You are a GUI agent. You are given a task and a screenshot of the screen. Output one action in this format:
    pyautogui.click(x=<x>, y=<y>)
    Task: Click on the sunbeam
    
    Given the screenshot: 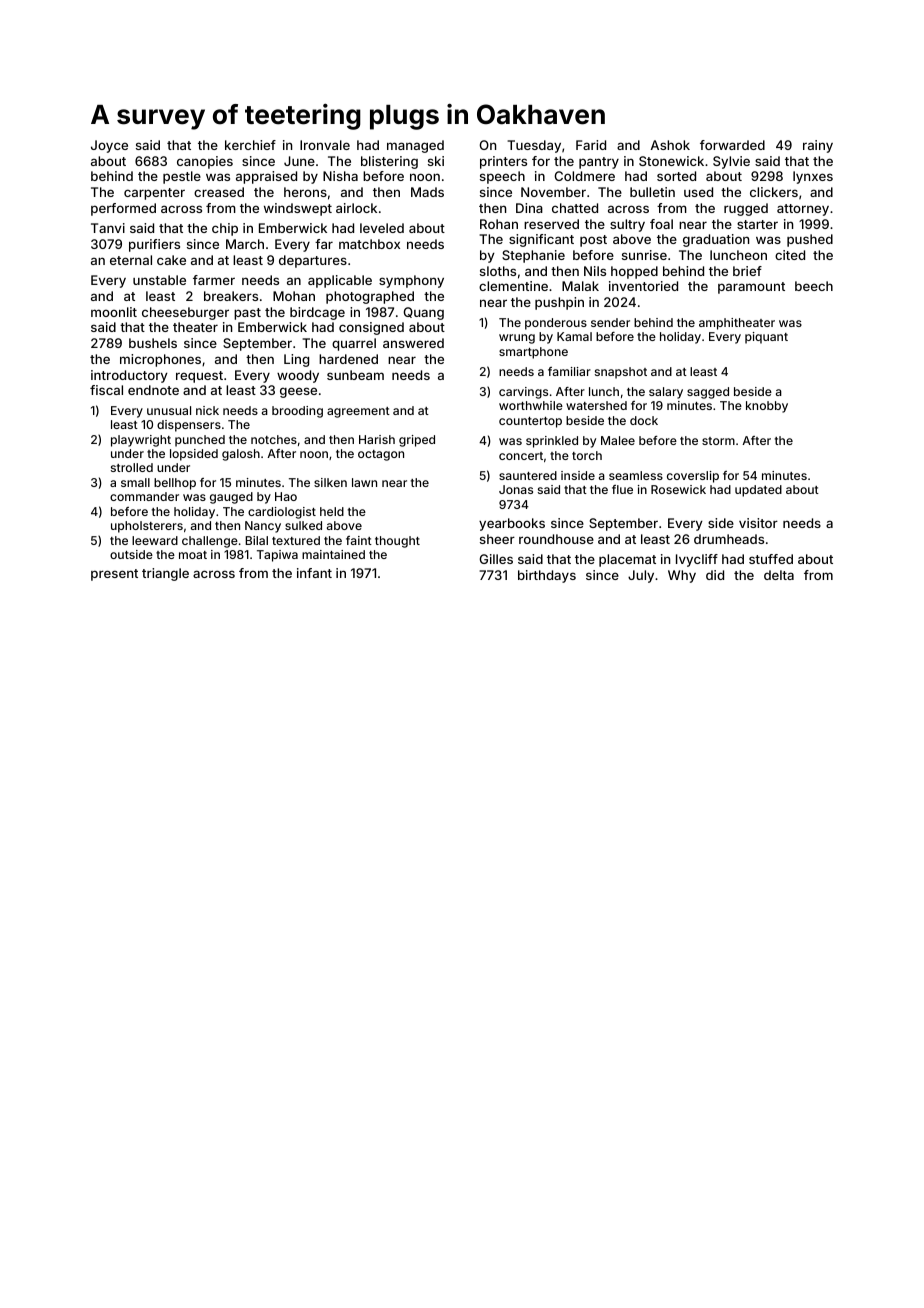 What is the action you would take?
    pyautogui.click(x=355, y=375)
